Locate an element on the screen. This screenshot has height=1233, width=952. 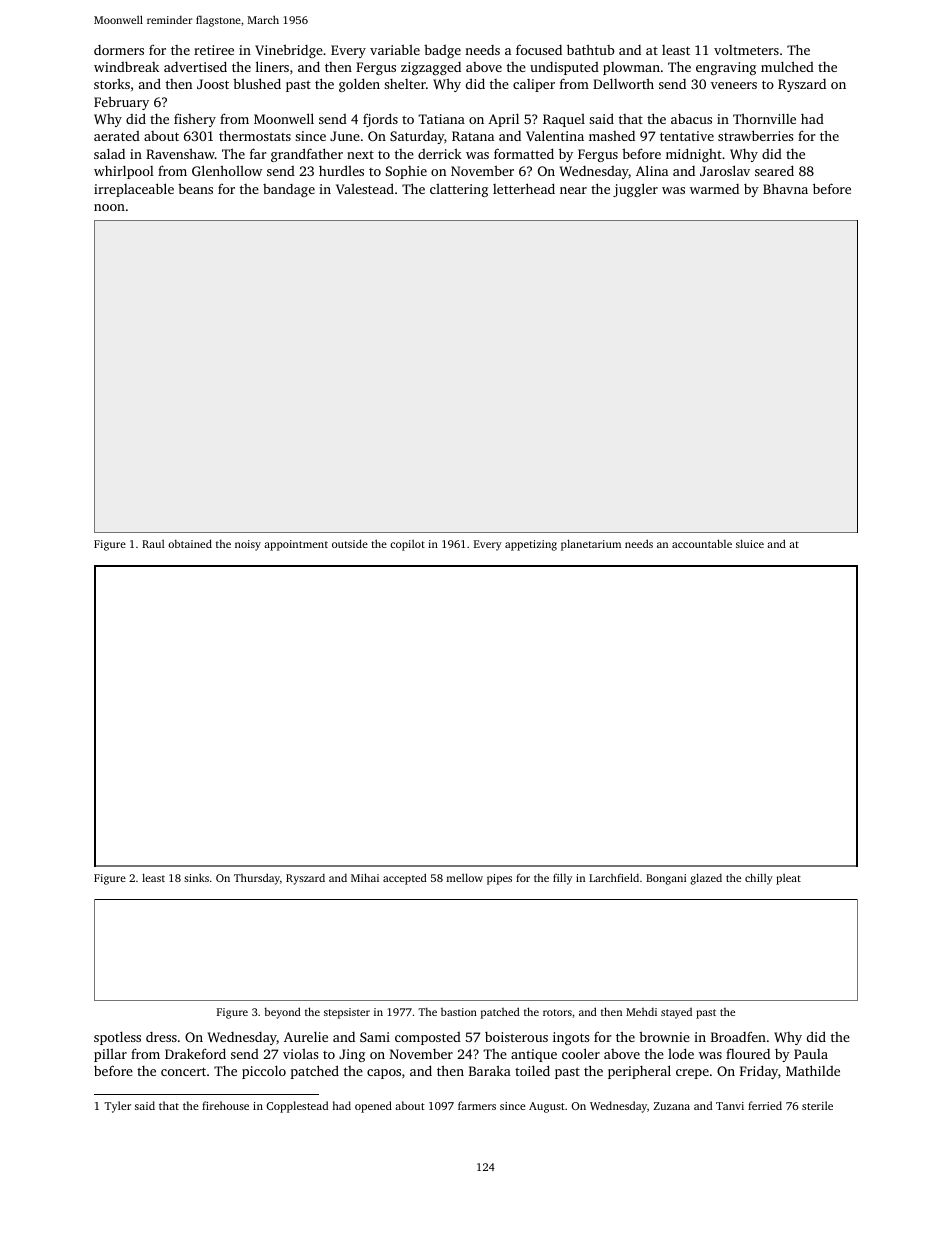
planetarium is located at coordinates (591, 545).
